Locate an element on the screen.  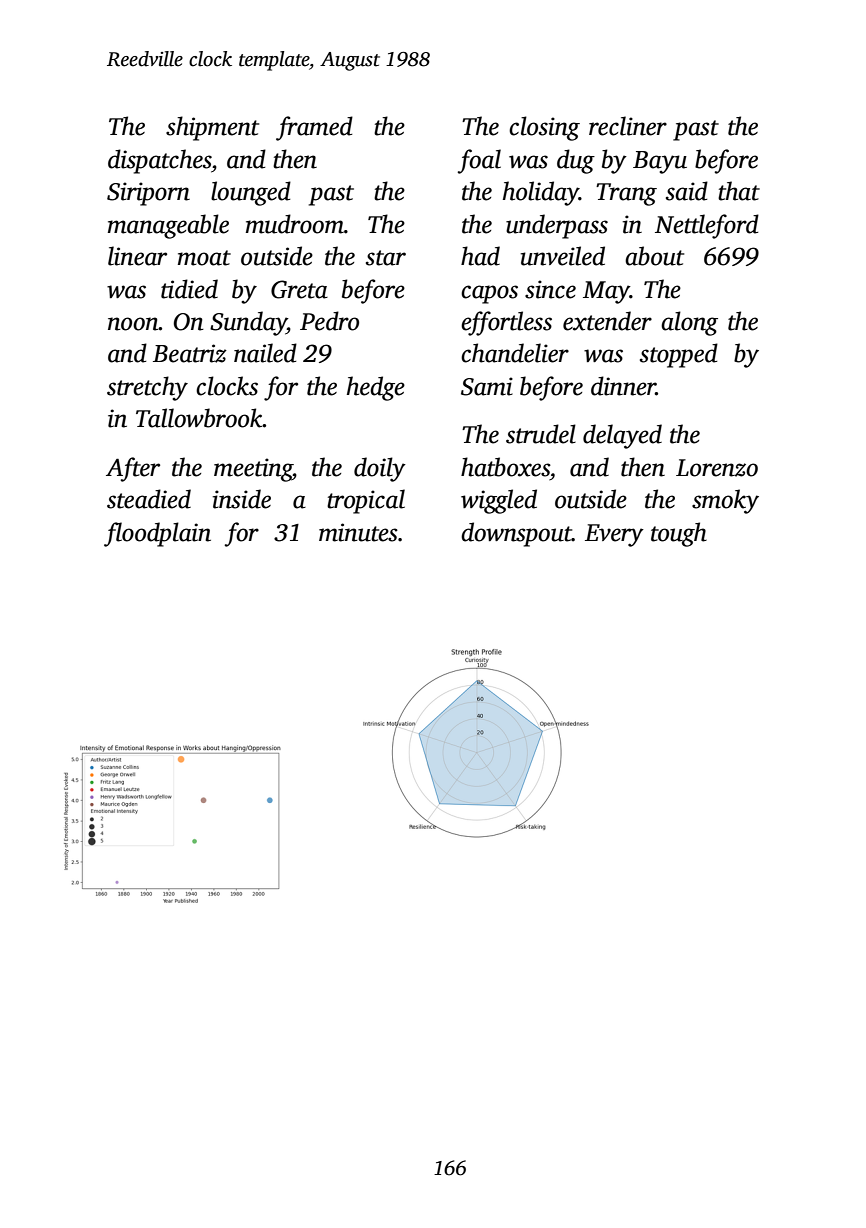
tropical is located at coordinates (366, 501).
